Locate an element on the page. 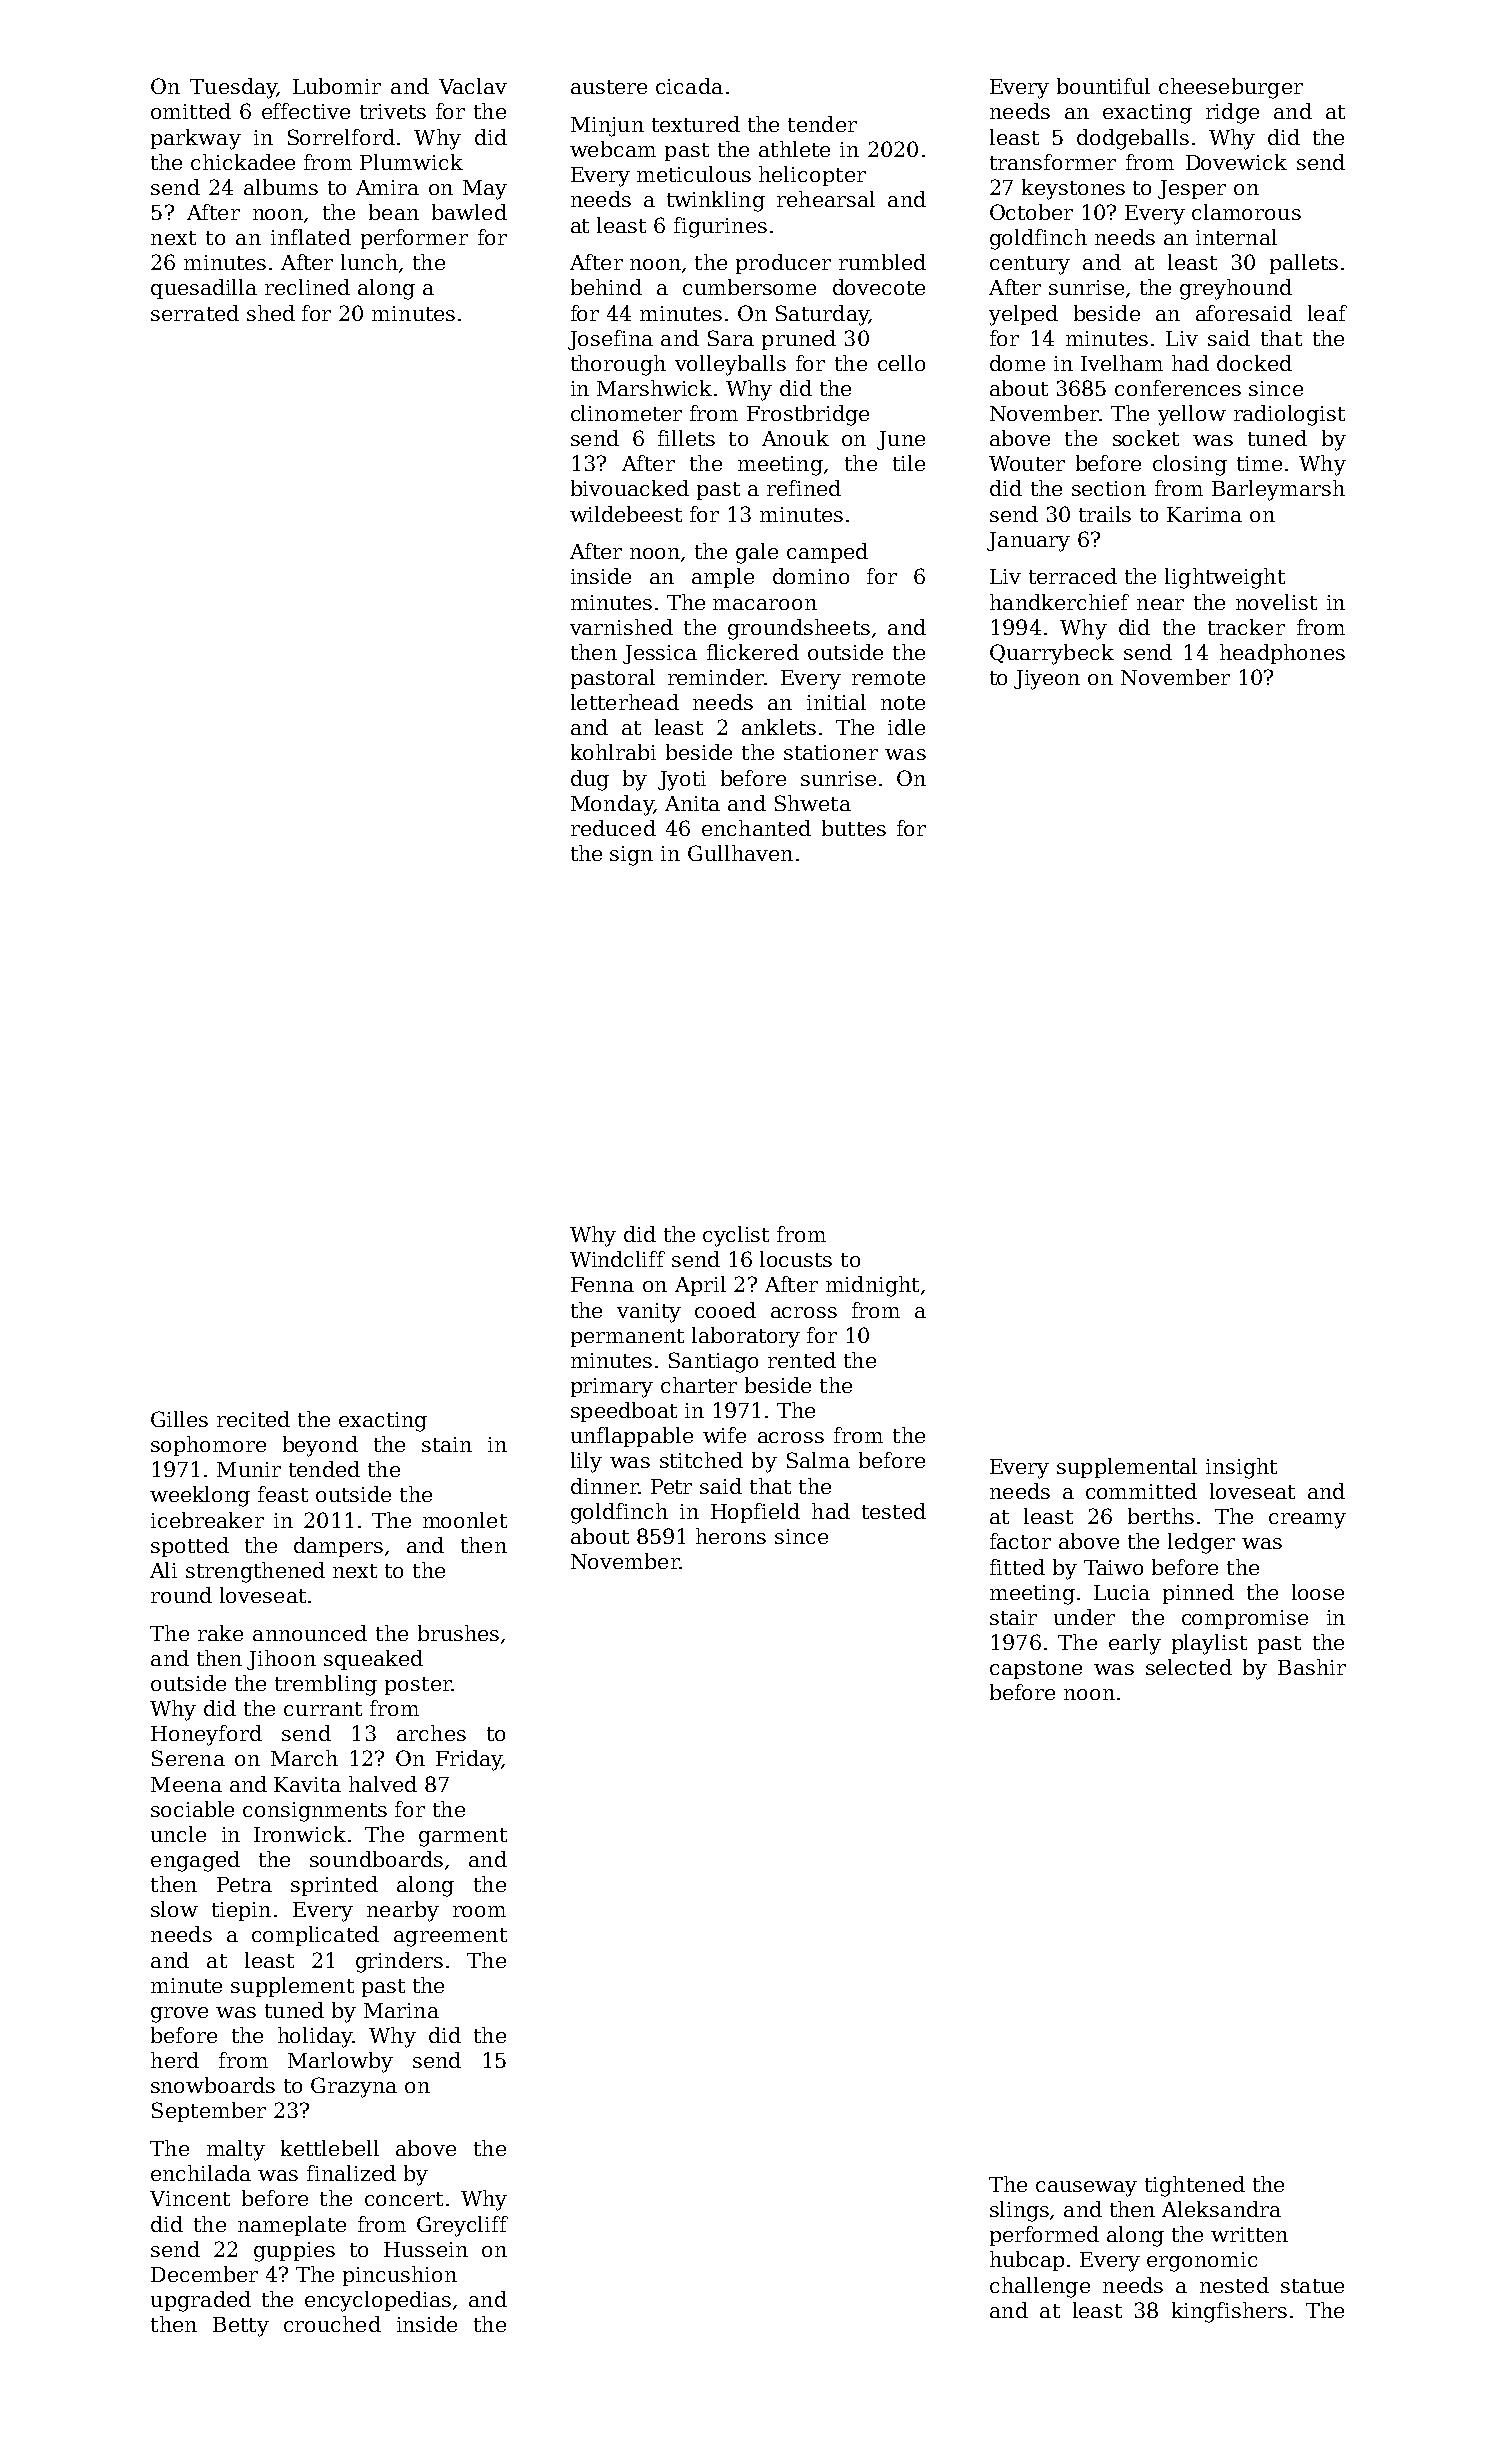 Image resolution: width=1496 pixels, height=2464 pixels. recited is located at coordinates (253, 1419).
